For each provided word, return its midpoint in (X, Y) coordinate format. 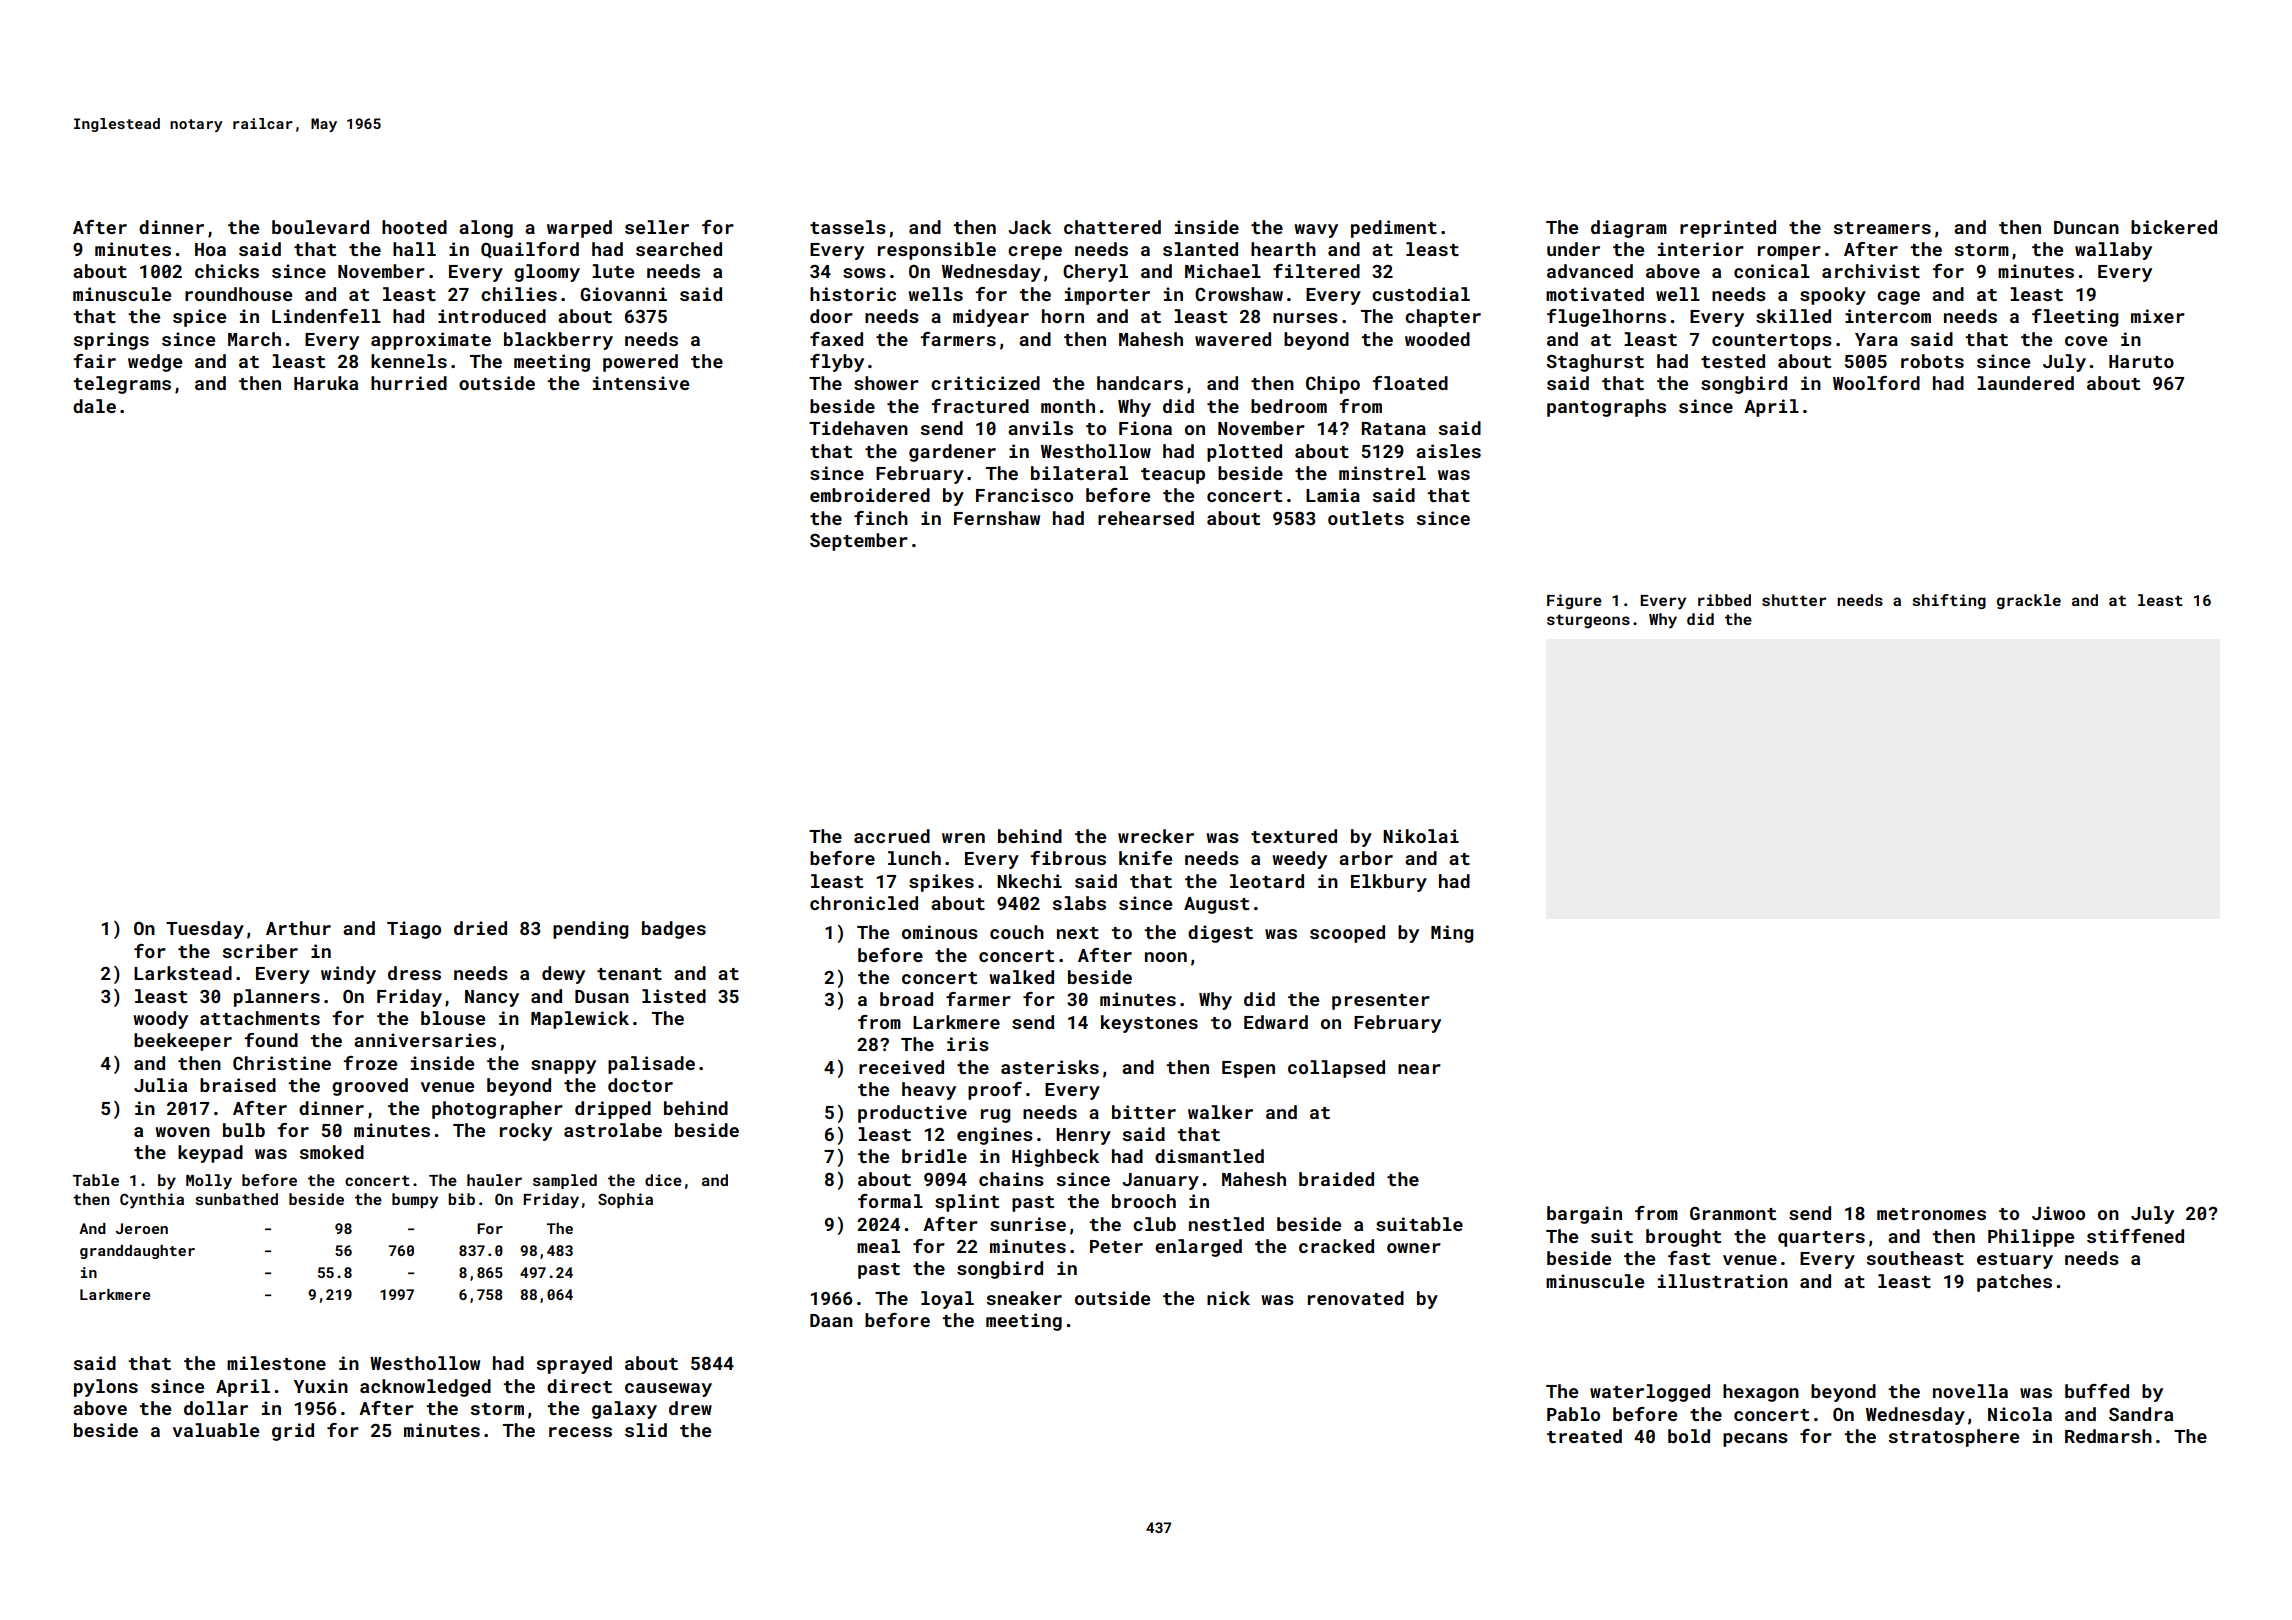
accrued (892, 836)
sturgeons (1588, 621)
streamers (1882, 228)
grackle (2029, 602)
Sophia (625, 1200)
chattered (1112, 227)
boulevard (320, 227)
